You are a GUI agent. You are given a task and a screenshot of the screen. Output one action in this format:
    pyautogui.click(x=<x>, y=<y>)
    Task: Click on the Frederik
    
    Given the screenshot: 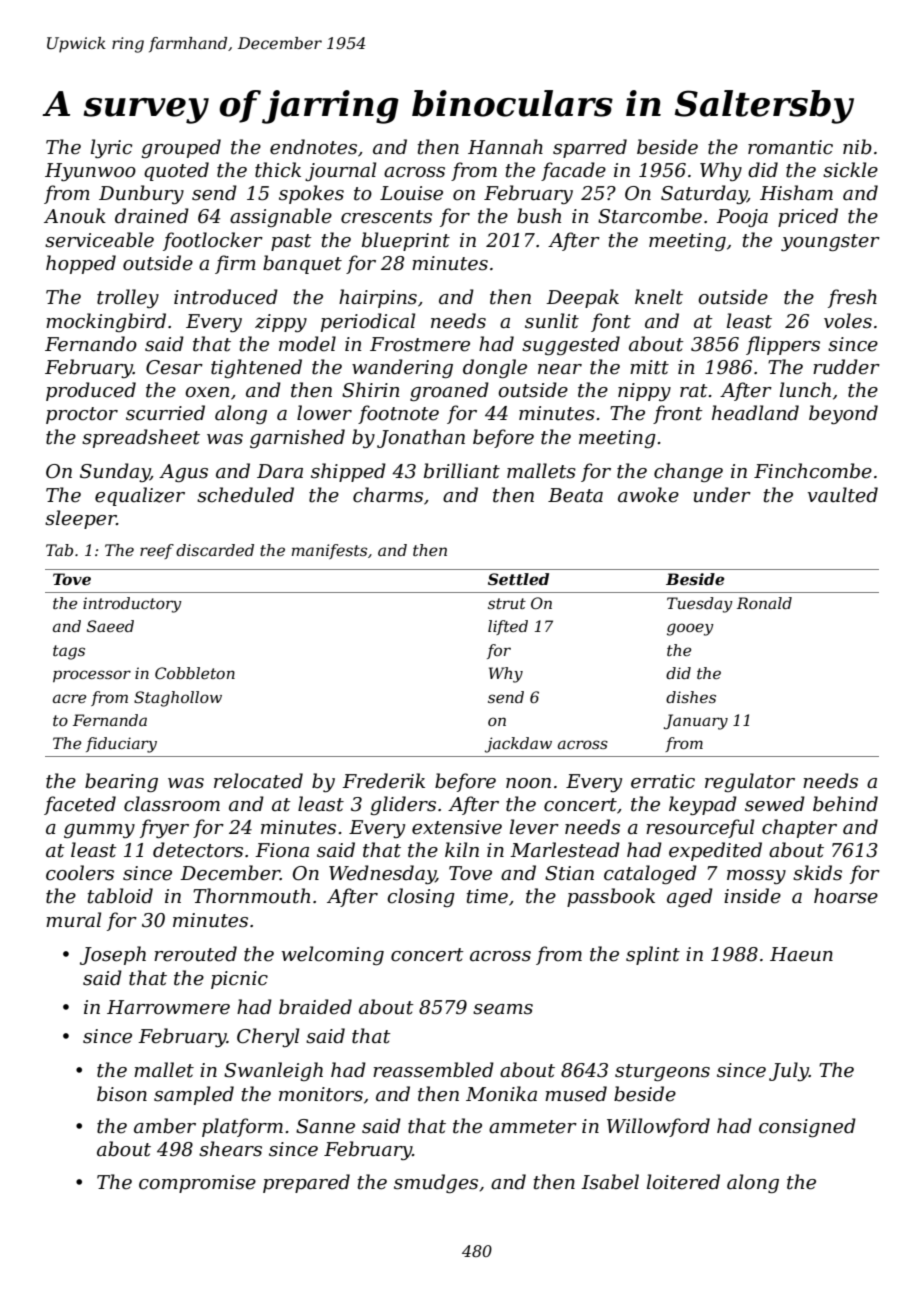 What is the action you would take?
    pyautogui.click(x=383, y=781)
